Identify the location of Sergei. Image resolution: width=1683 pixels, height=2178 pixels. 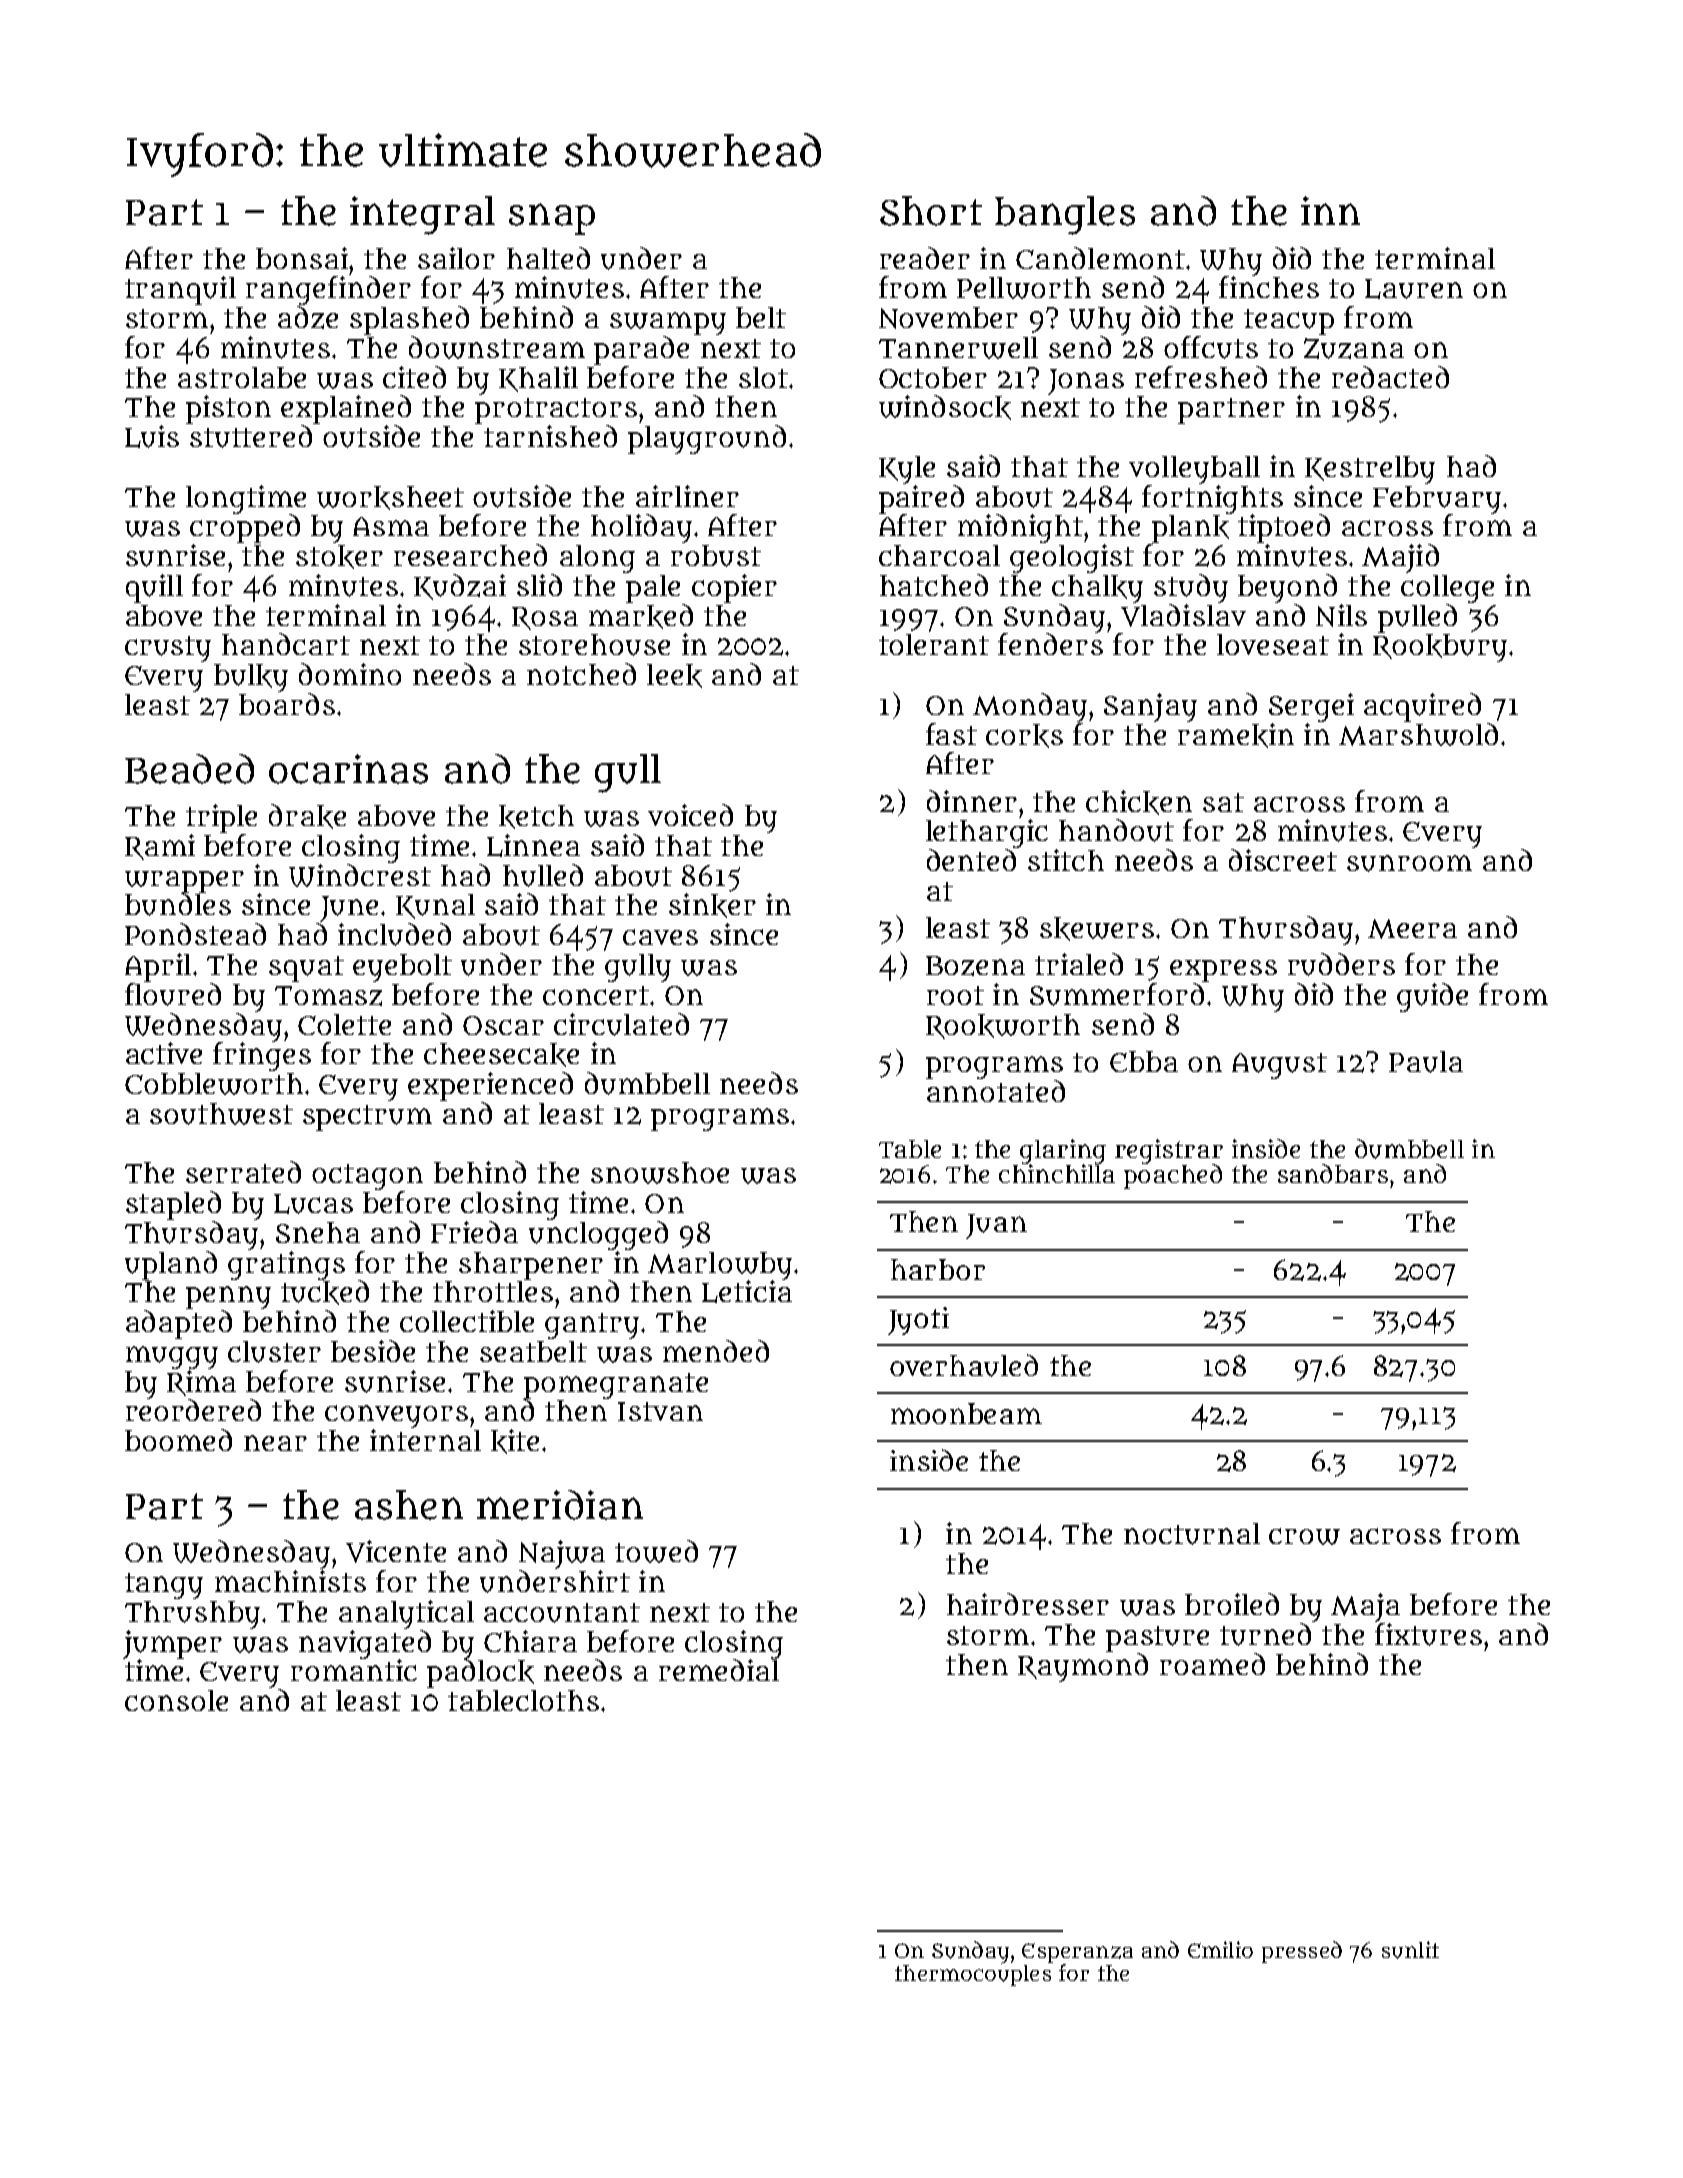
(1311, 707).
